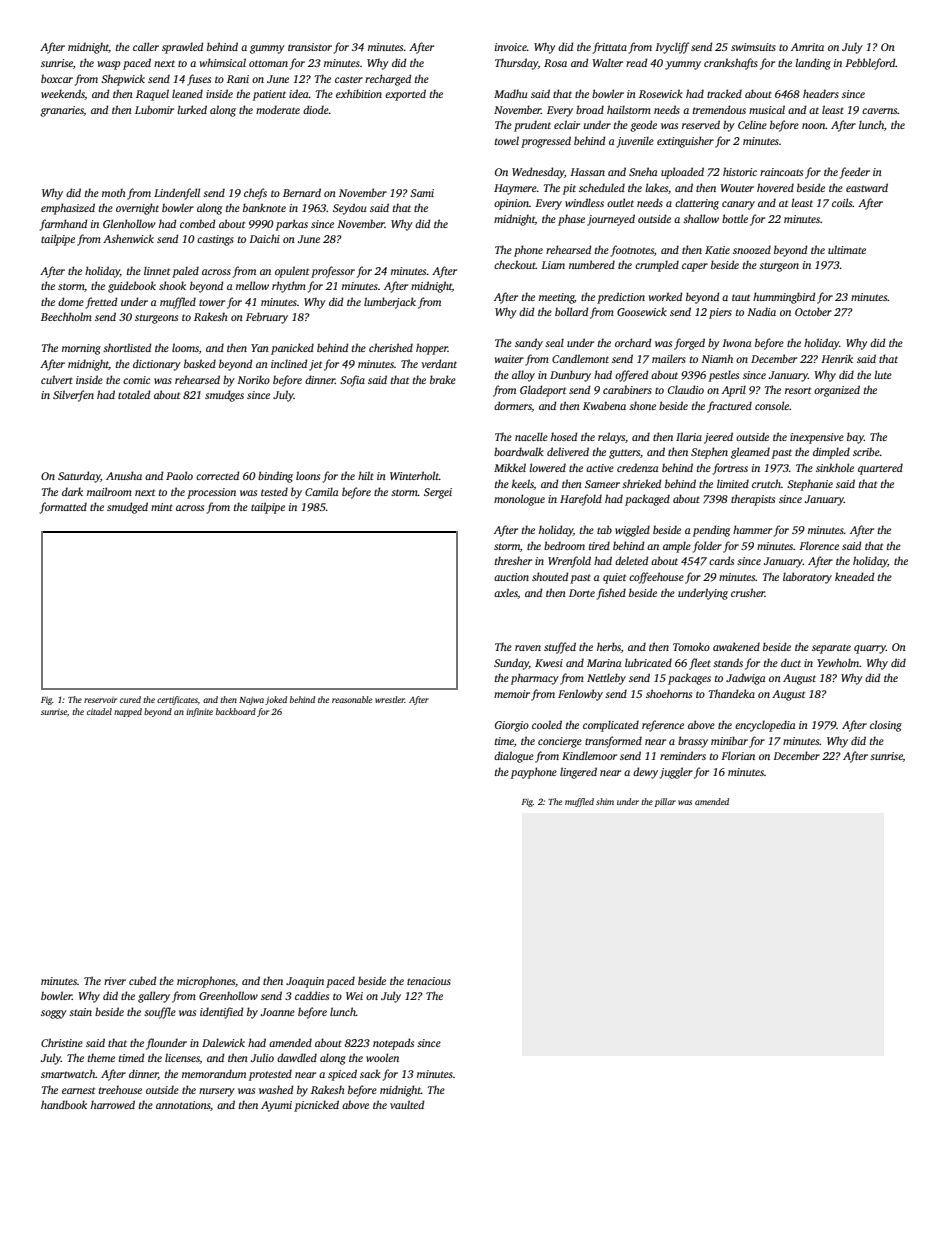 The width and height of the screenshot is (952, 1233). I want to click on licenses, so click(182, 1058).
